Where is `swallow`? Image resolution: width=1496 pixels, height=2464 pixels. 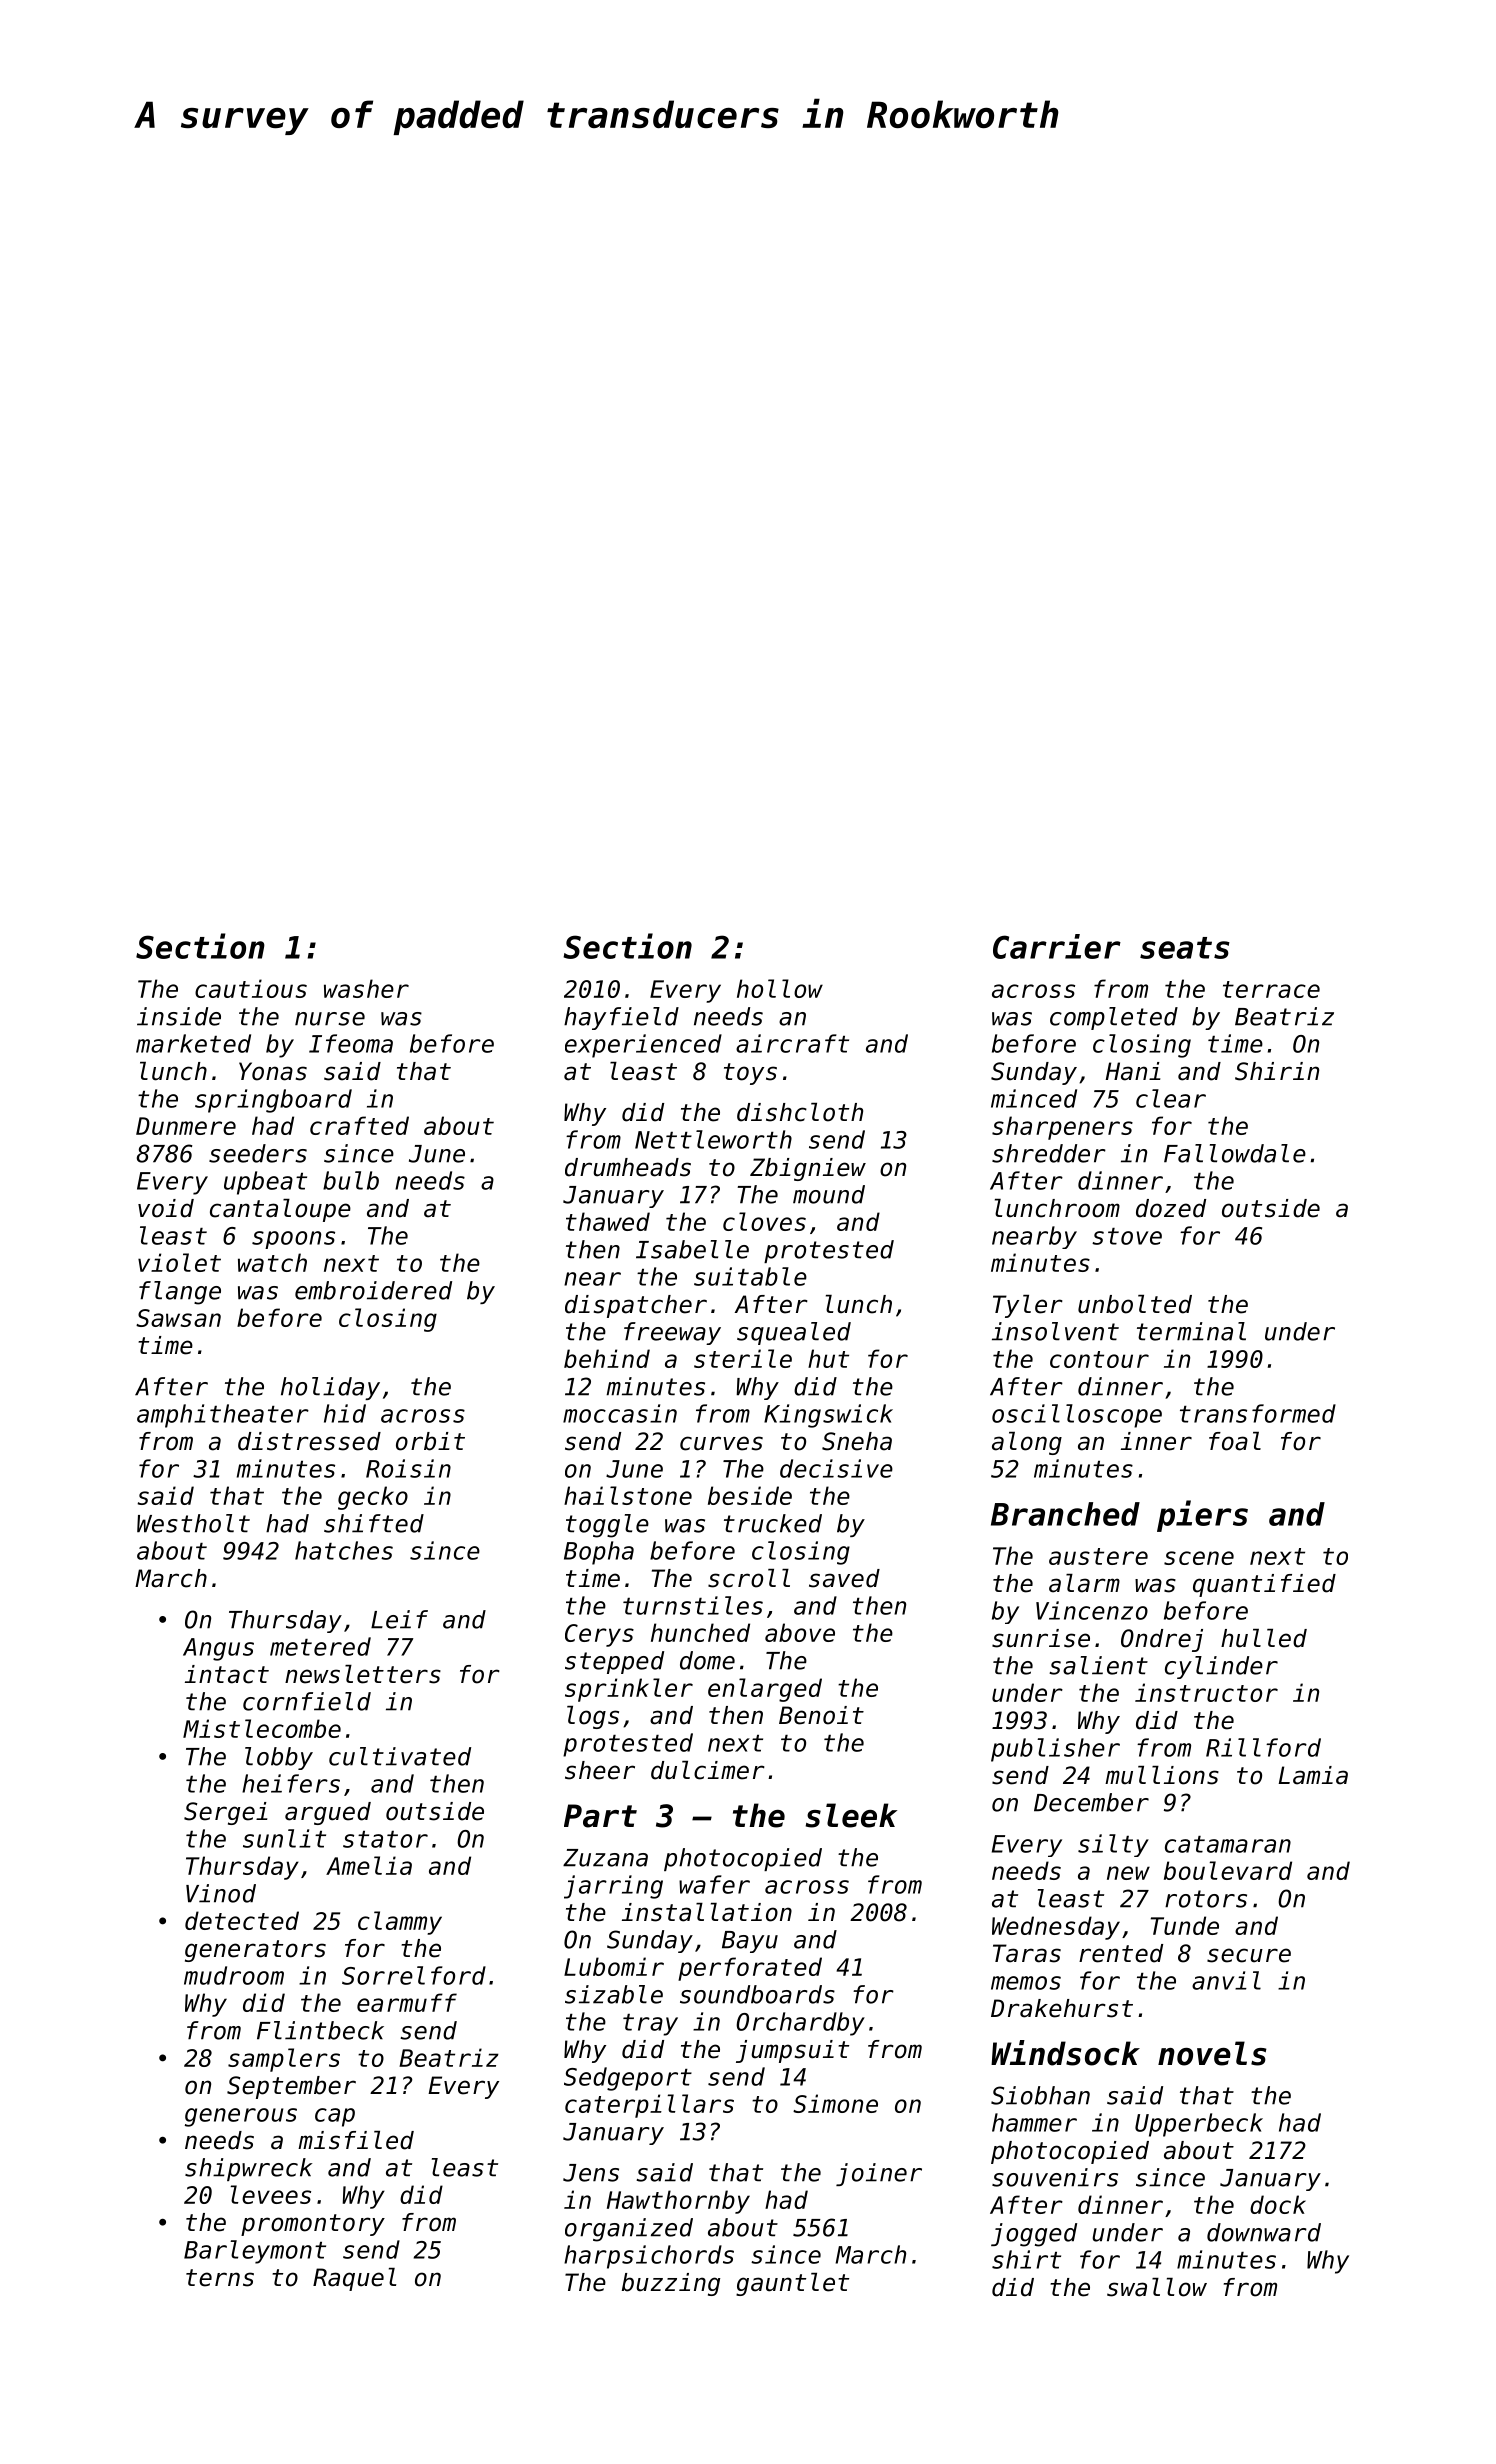 swallow is located at coordinates (1157, 2287).
